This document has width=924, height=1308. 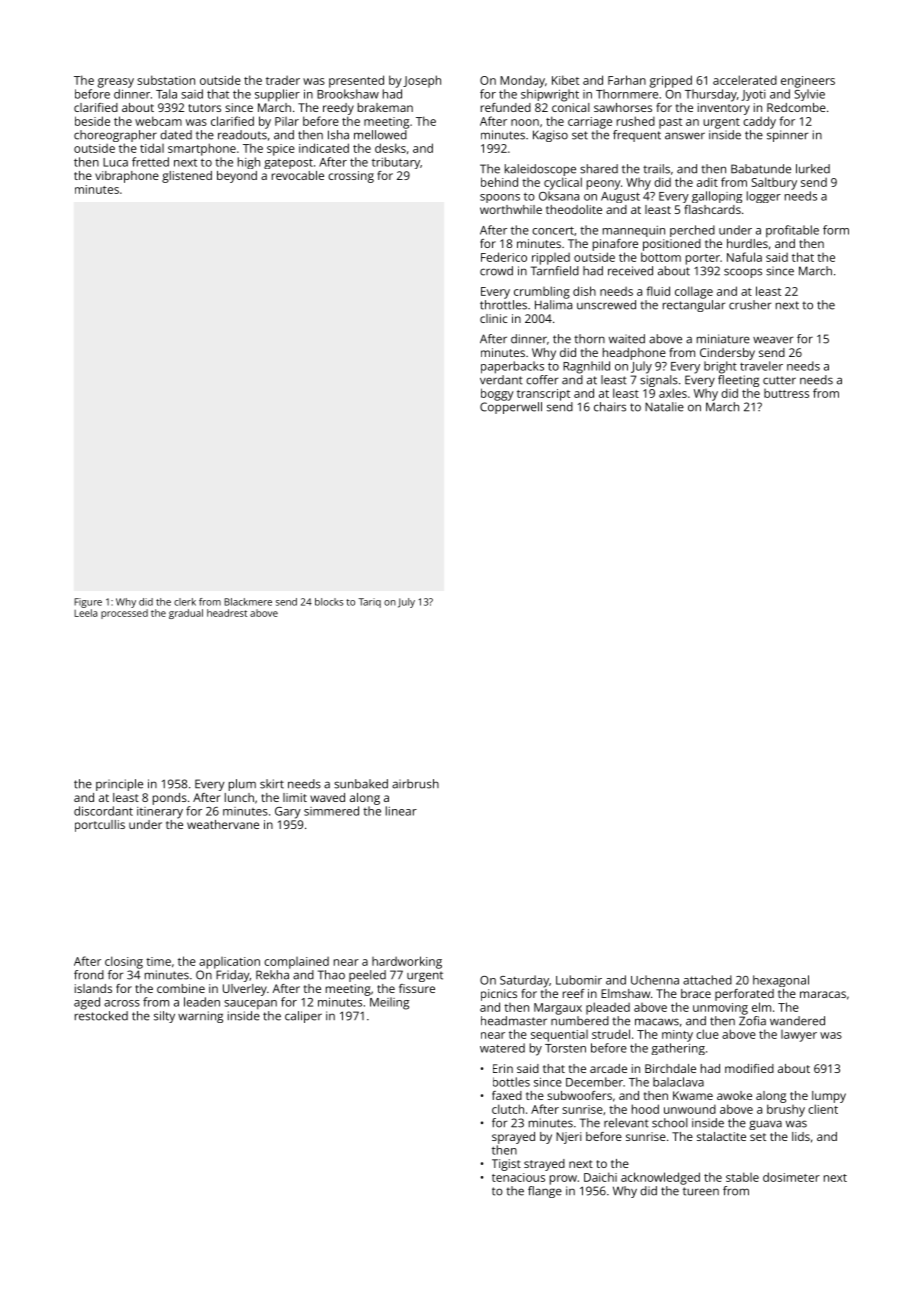 What do you see at coordinates (369, 603) in the document?
I see `Tariq` at bounding box center [369, 603].
